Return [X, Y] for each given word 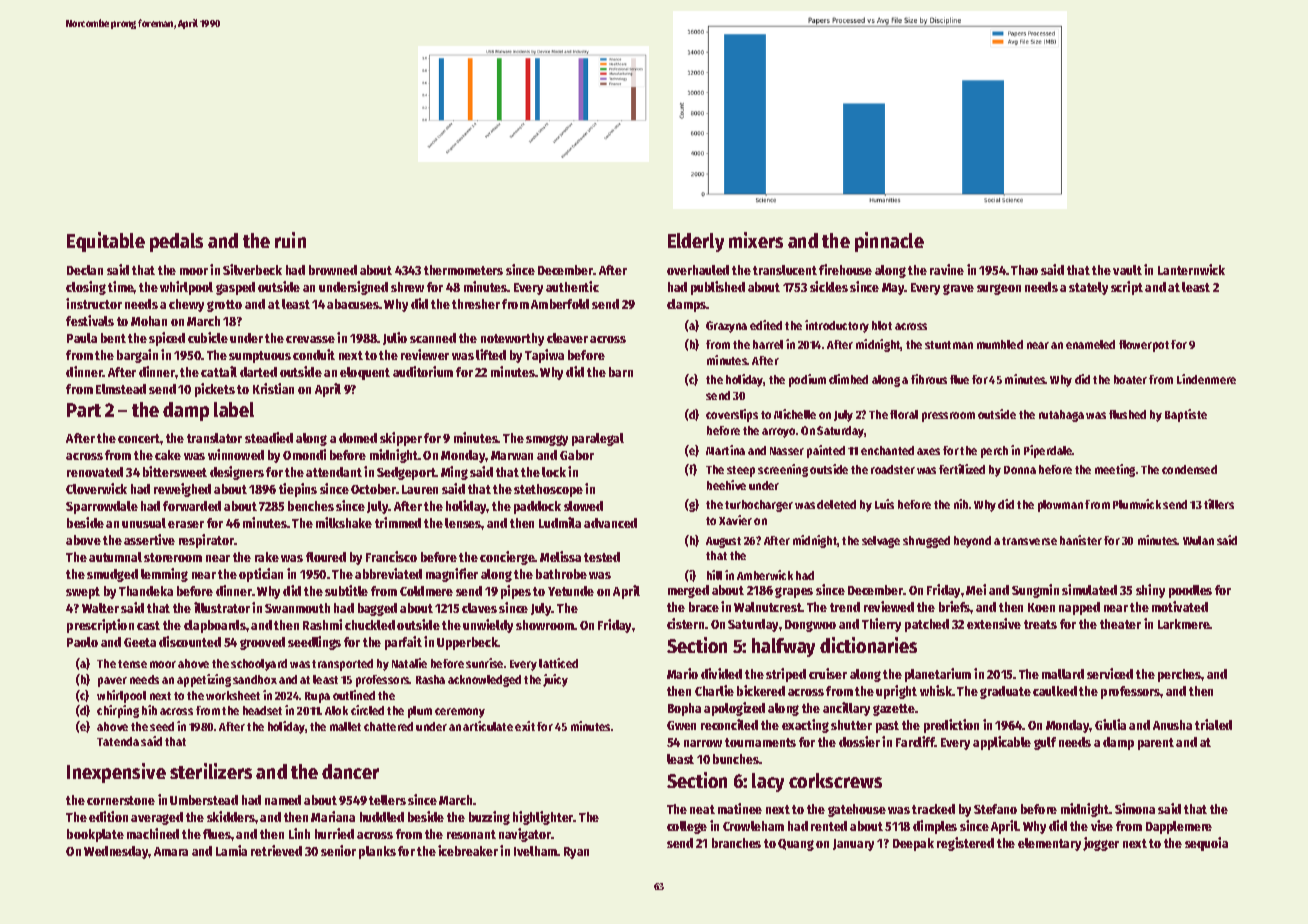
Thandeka [146, 591]
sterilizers [211, 771]
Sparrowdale [102, 507]
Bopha [684, 709]
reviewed [889, 606]
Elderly [696, 242]
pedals [176, 242]
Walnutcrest [768, 607]
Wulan [1198, 540]
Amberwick [765, 575]
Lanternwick [1191, 269]
